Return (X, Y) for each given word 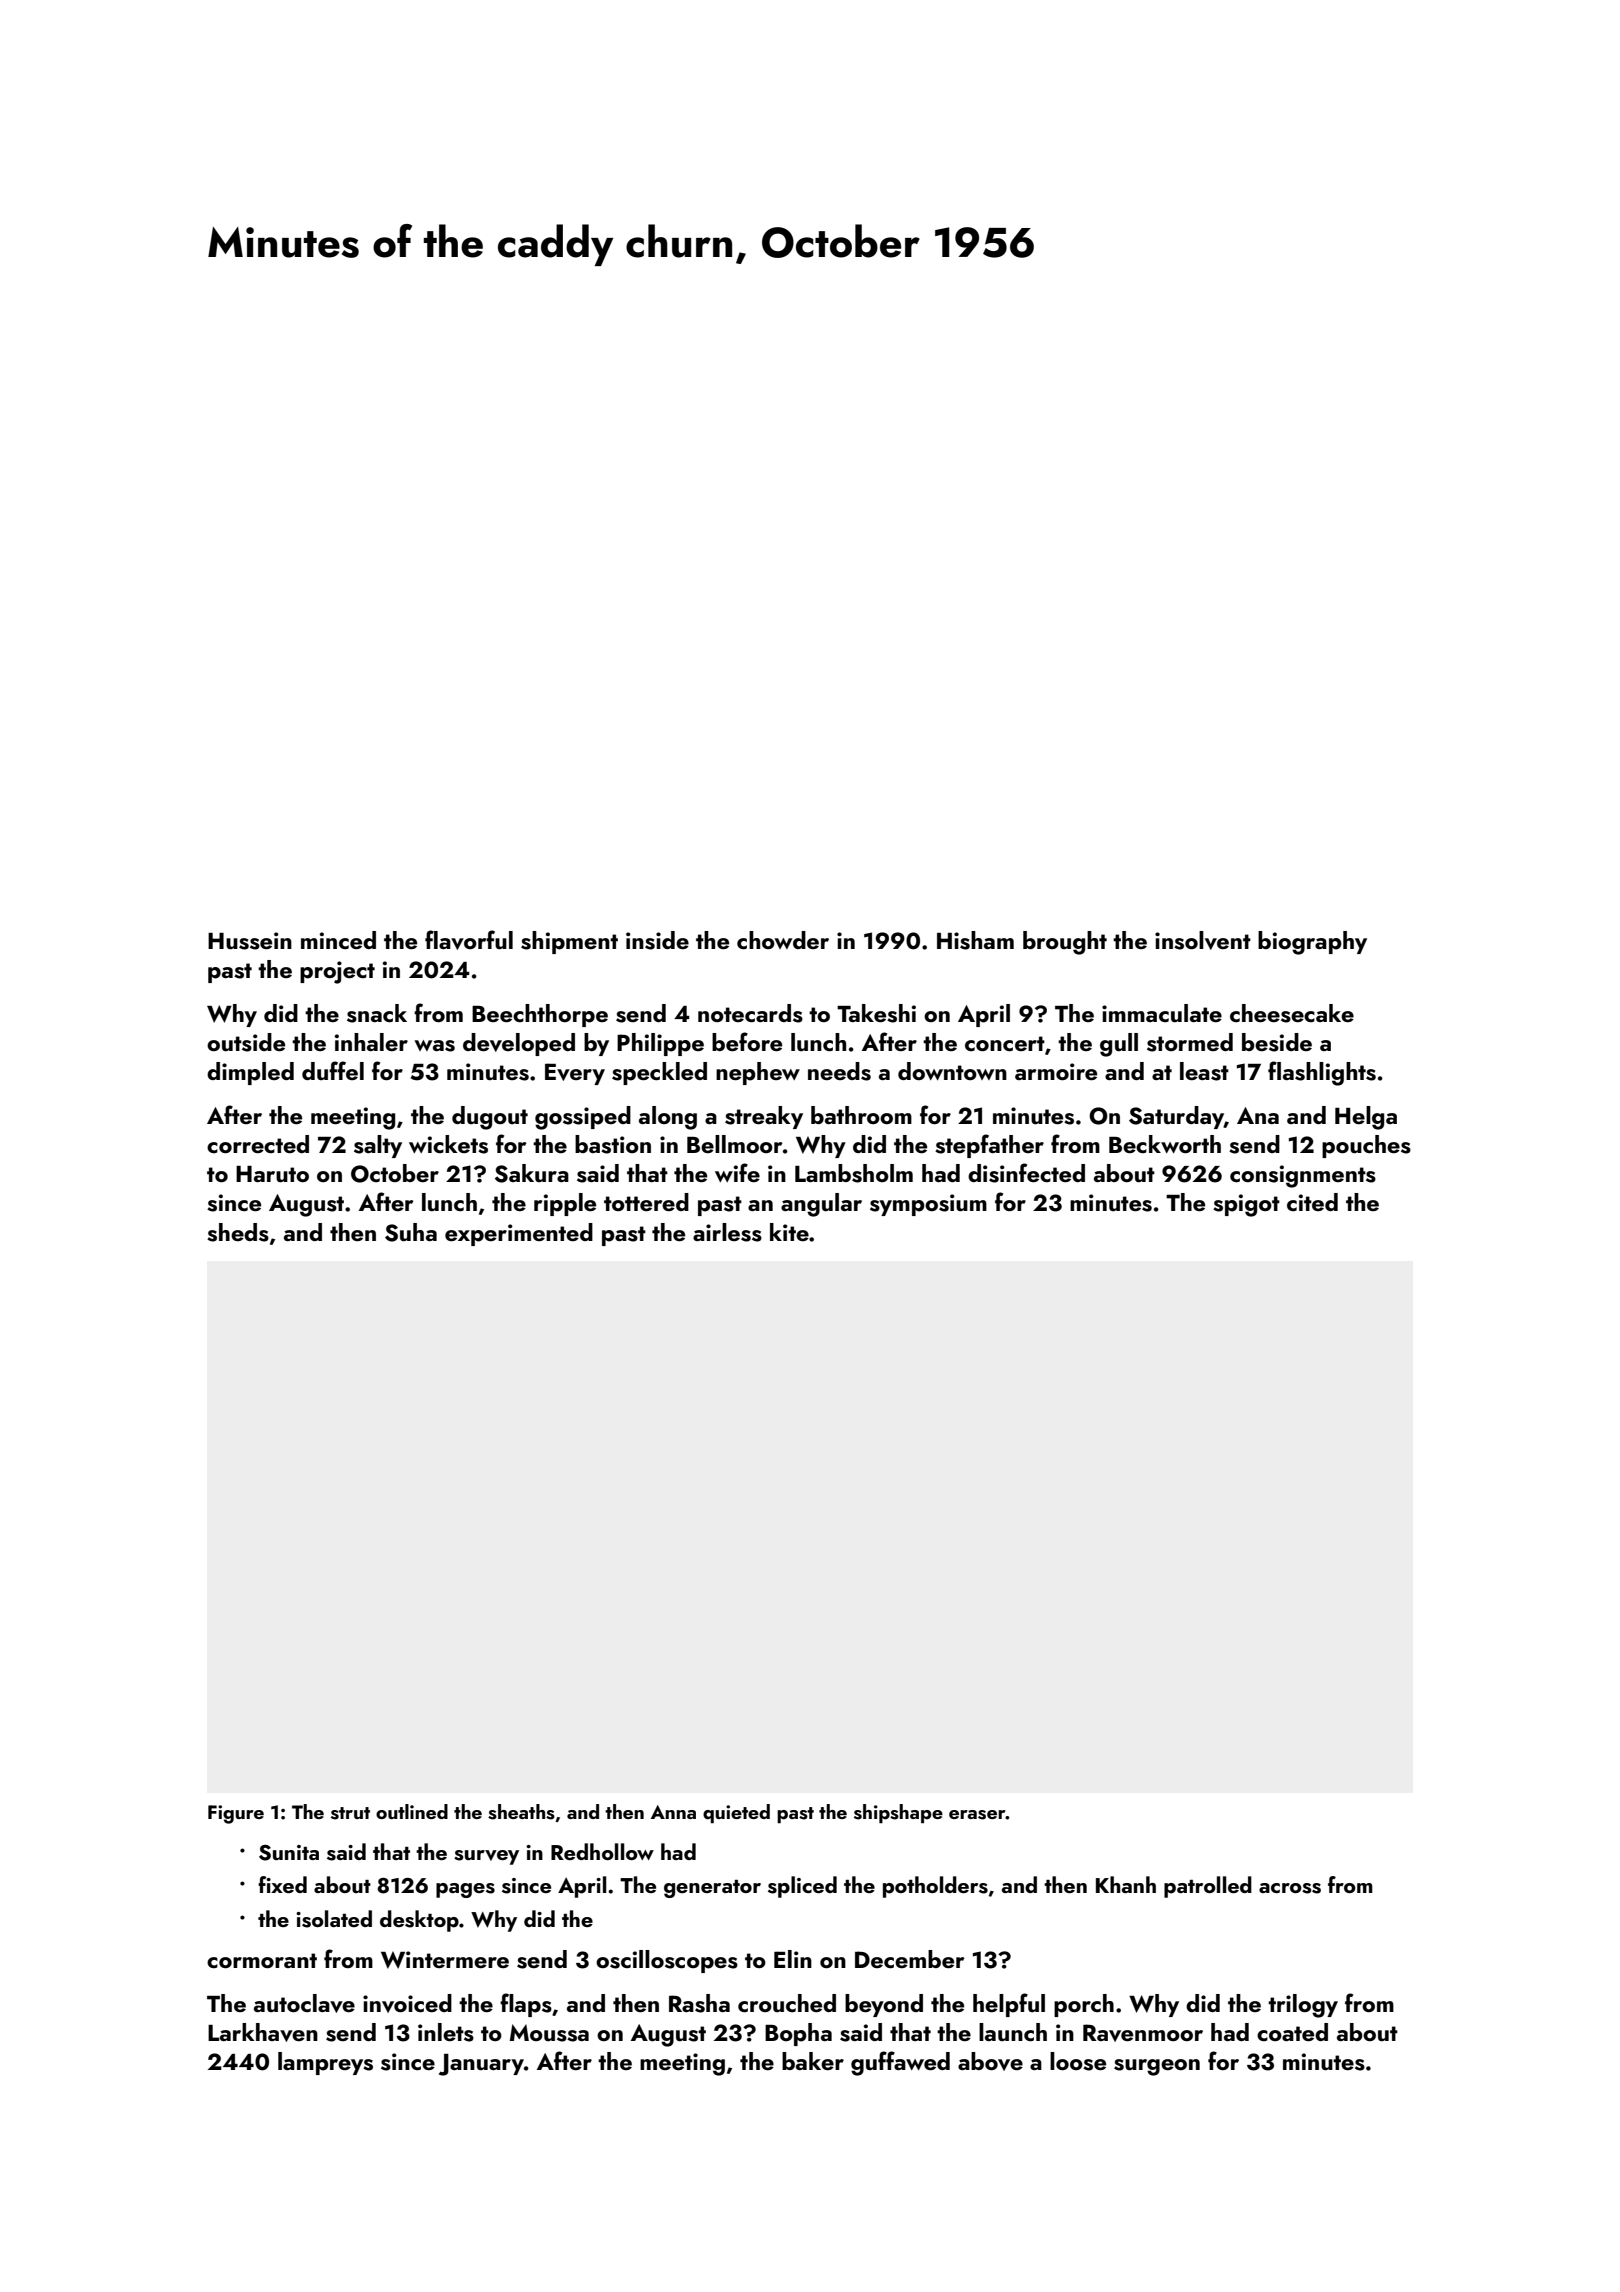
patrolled (1208, 1887)
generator (712, 1889)
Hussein (250, 941)
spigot (1246, 1205)
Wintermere (445, 1960)
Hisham (975, 940)
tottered (646, 1202)
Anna (673, 1812)
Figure (236, 1814)
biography (1312, 943)
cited (1312, 1202)
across (1290, 1888)
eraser (977, 1815)
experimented (519, 1234)
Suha (411, 1232)
